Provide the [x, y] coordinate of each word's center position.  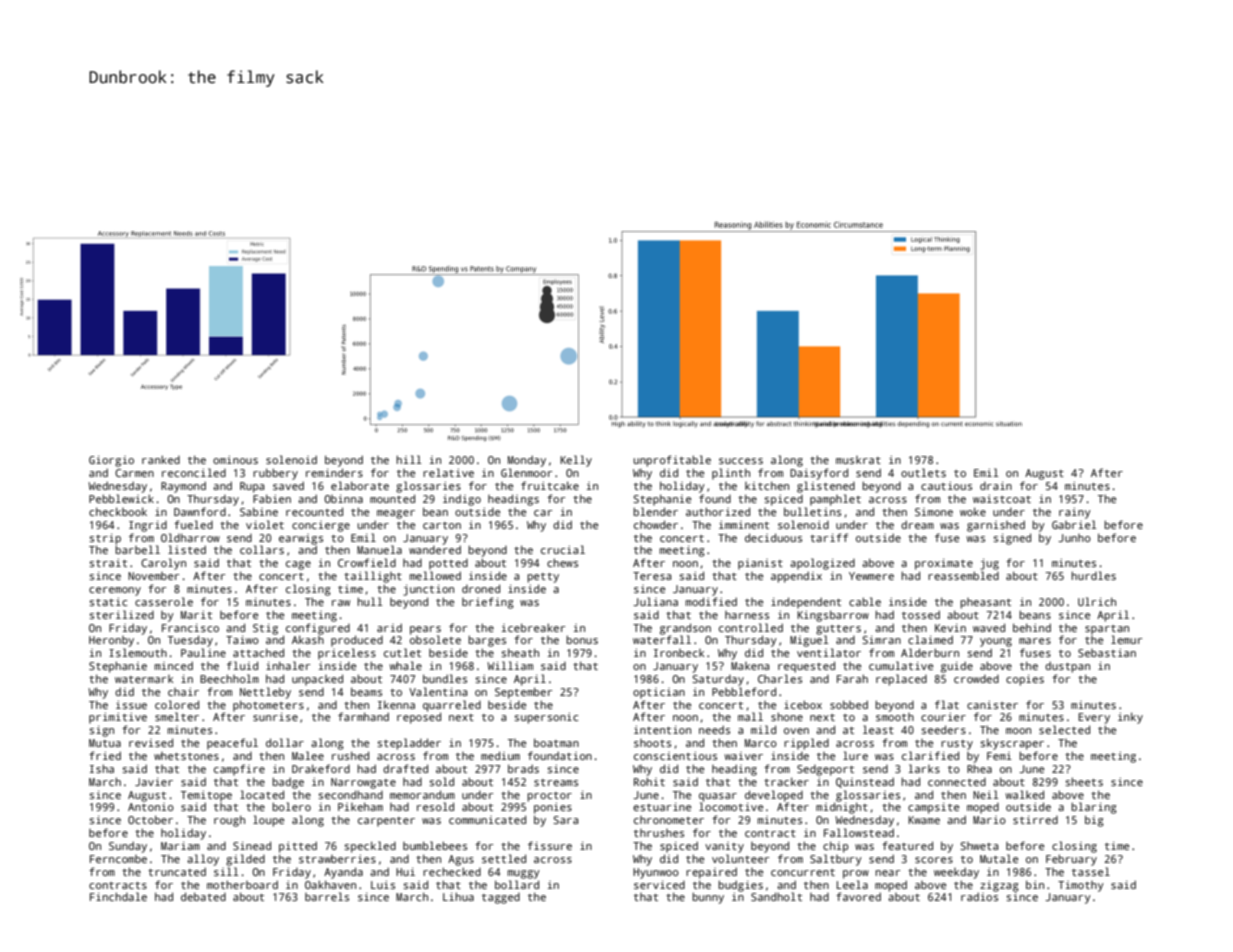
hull [370, 601]
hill [409, 459]
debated [203, 896]
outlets [923, 472]
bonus [582, 639]
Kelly [576, 461]
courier [943, 717]
